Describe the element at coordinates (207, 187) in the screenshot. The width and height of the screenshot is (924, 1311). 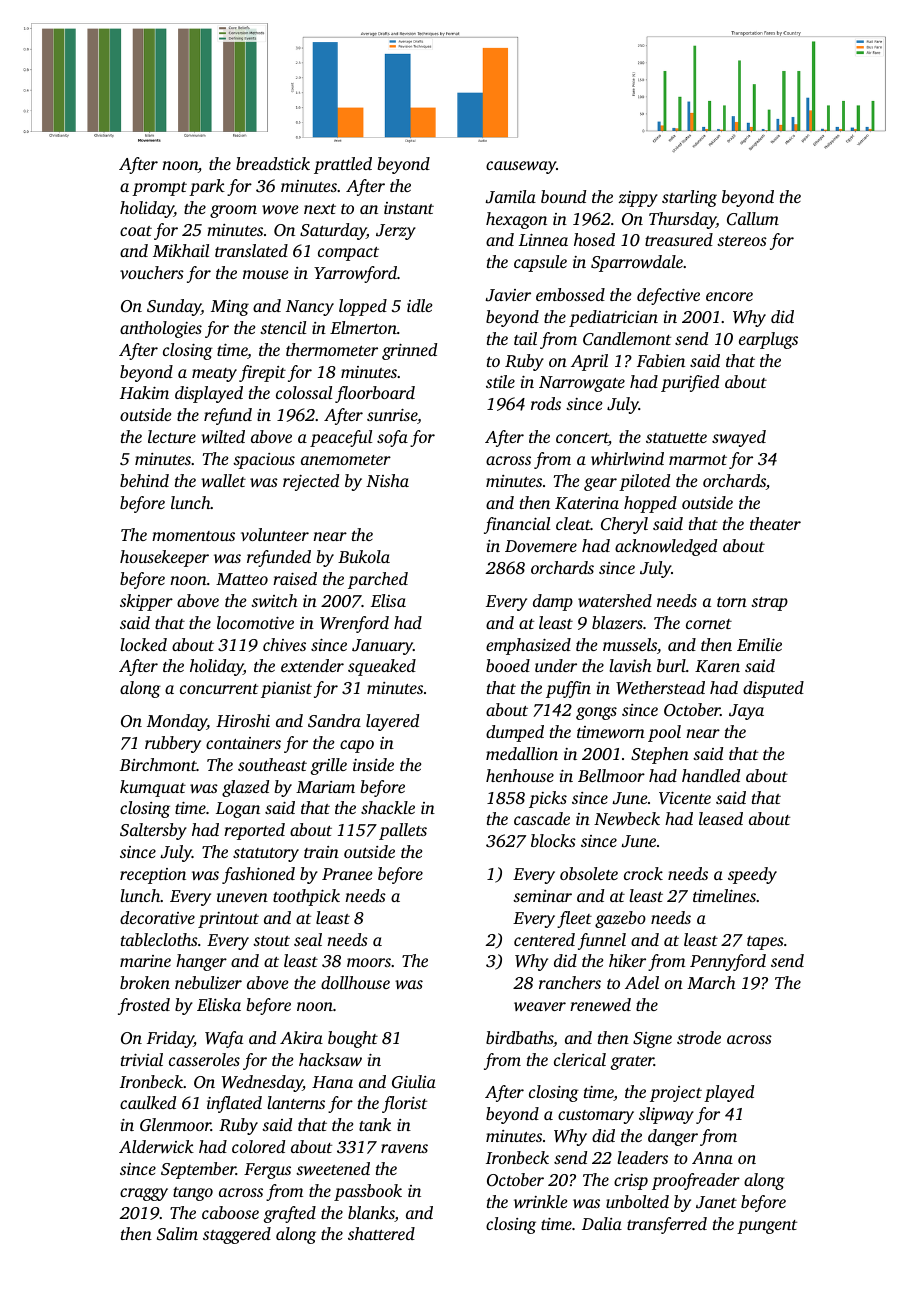
I see `park` at that location.
